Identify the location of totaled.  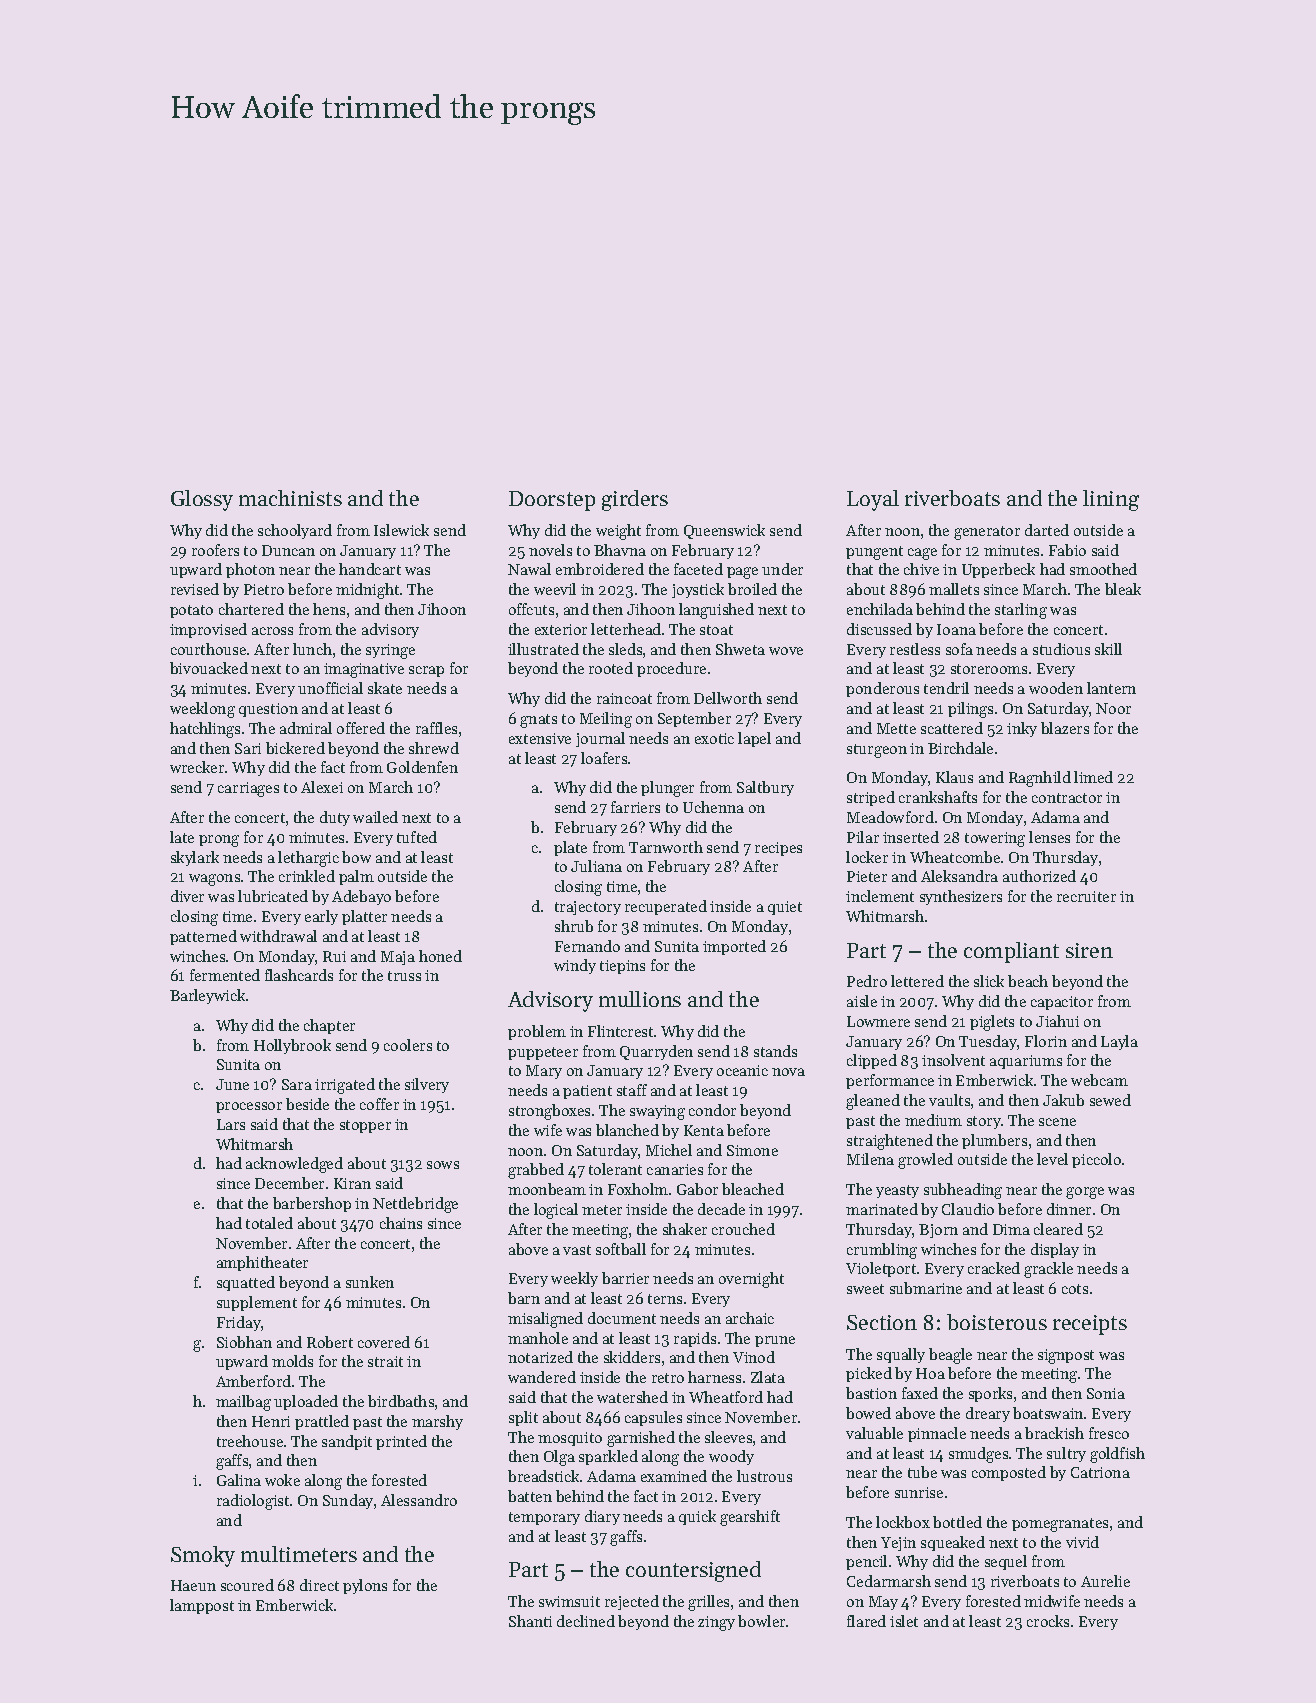
(269, 1223).
